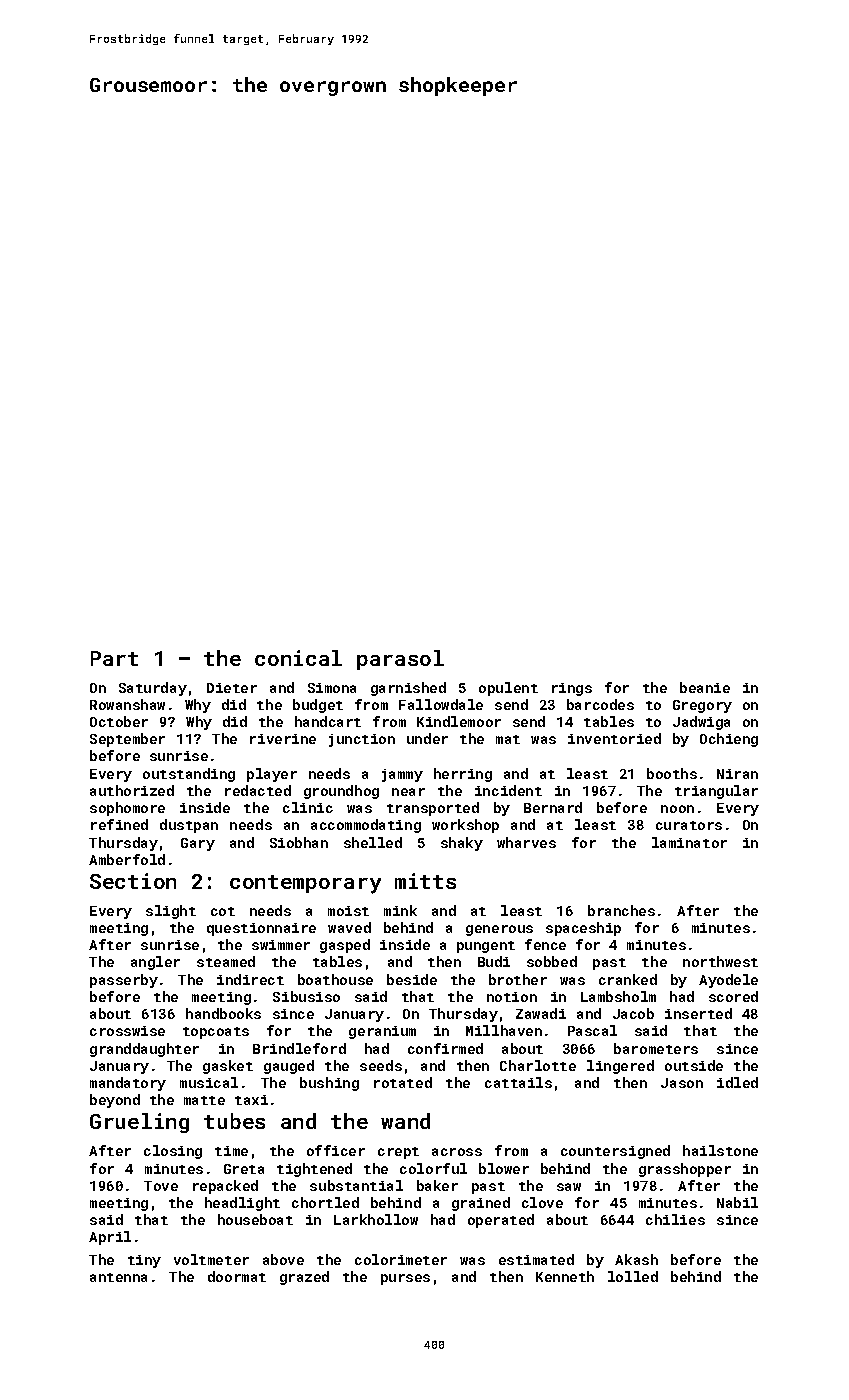  I want to click on antenna, so click(118, 1277).
